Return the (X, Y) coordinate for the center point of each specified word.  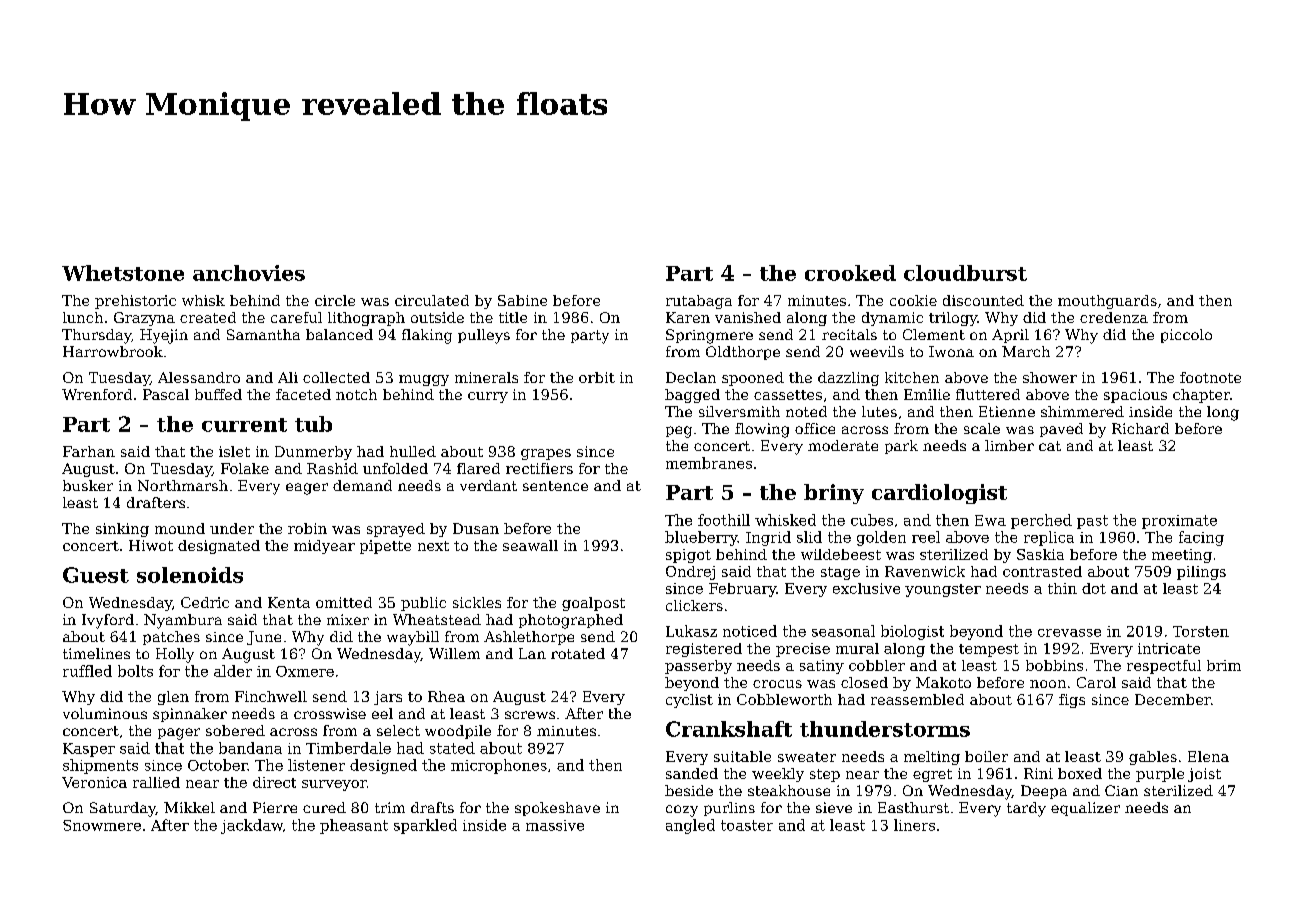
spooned (753, 379)
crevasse (1069, 633)
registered (704, 650)
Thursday (96, 336)
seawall (530, 545)
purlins (729, 809)
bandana (250, 748)
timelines (96, 653)
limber (1009, 445)
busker (88, 485)
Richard (1140, 428)
